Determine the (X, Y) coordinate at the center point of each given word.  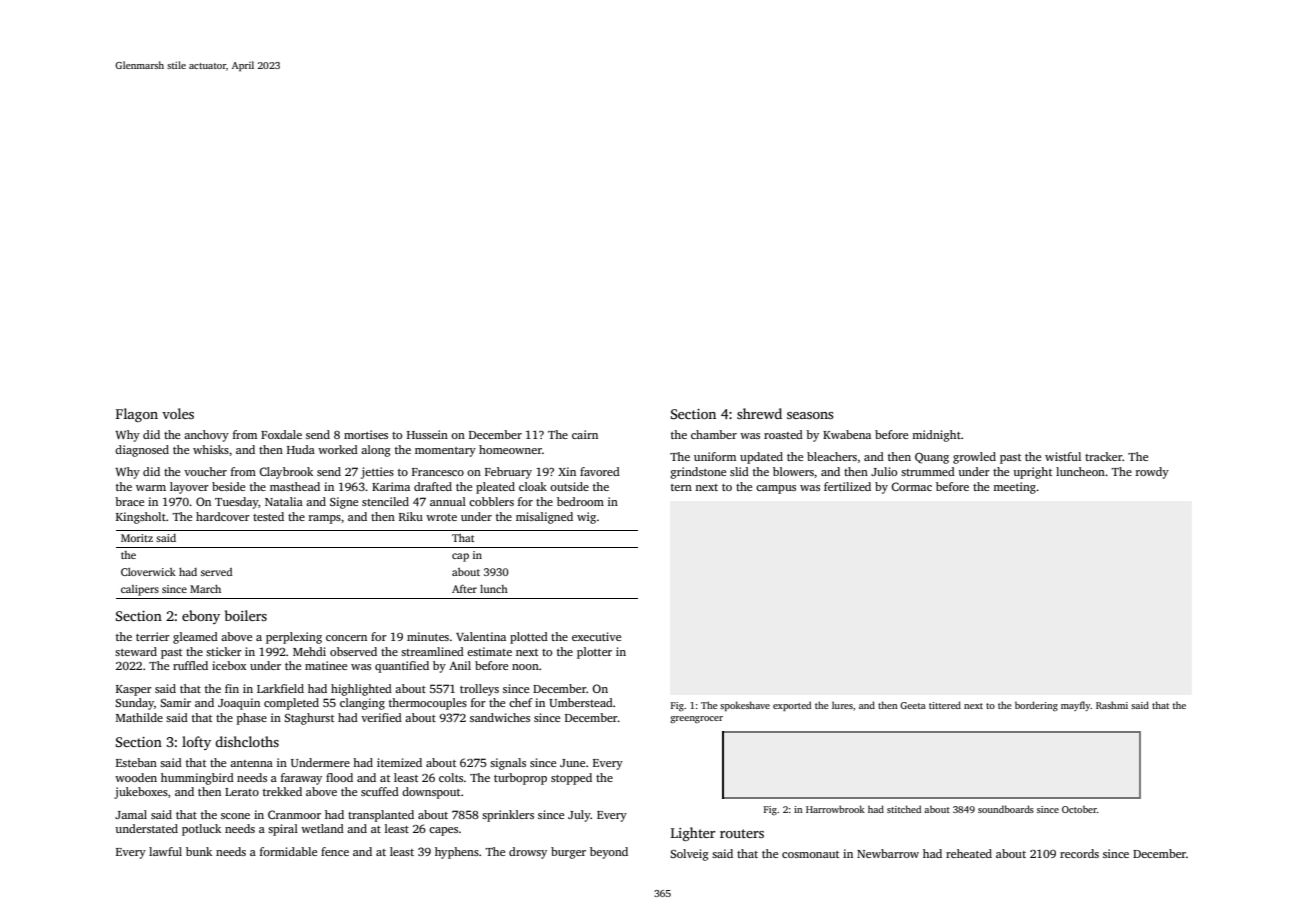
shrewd (759, 413)
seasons (810, 415)
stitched (904, 809)
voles (178, 413)
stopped (571, 779)
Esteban (136, 762)
